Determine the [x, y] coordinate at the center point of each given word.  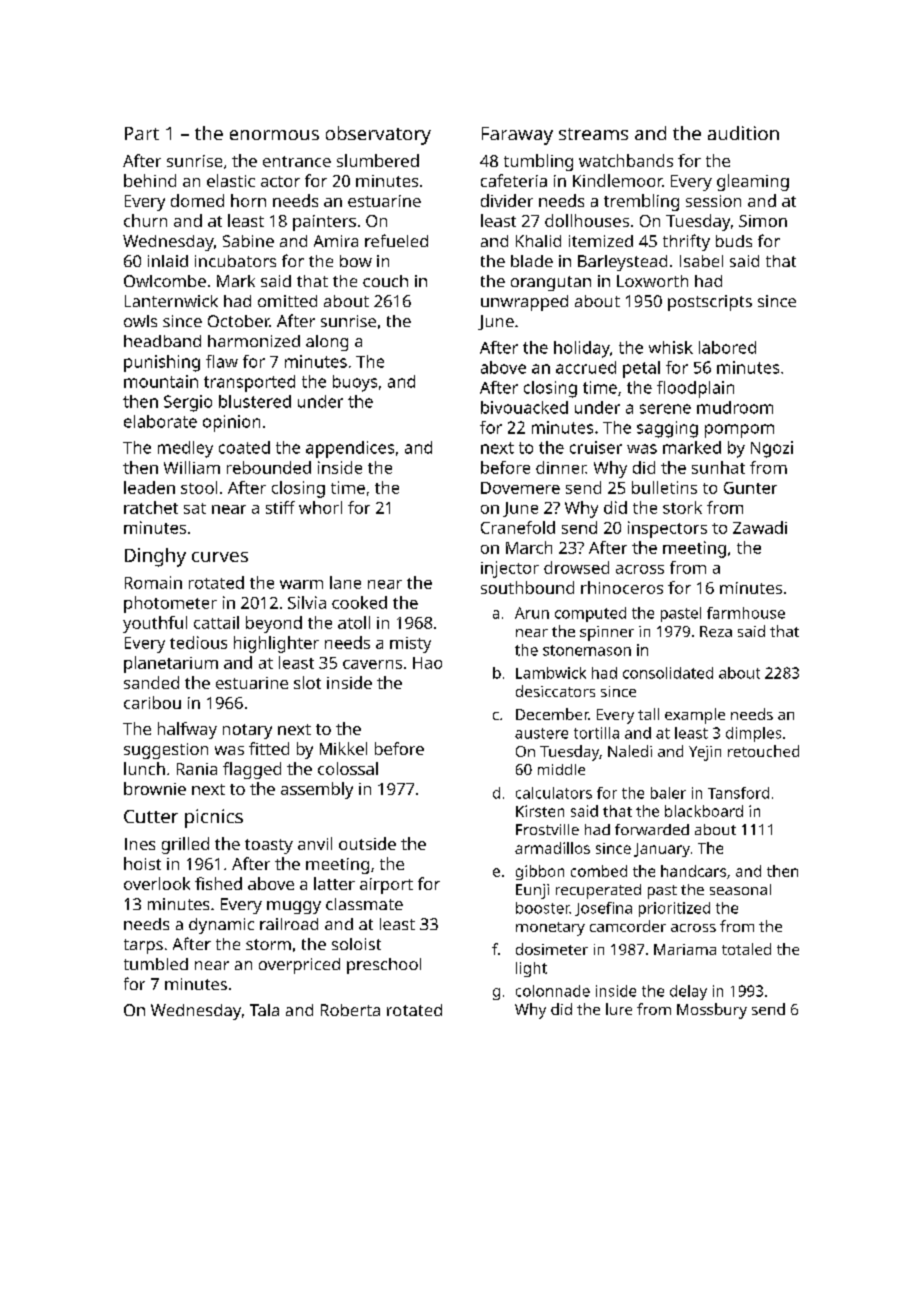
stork [682, 507]
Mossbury [712, 1011]
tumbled [156, 964]
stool [199, 487]
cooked [359, 602]
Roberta [350, 1010]
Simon [763, 221]
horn [248, 200]
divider [507, 200]
